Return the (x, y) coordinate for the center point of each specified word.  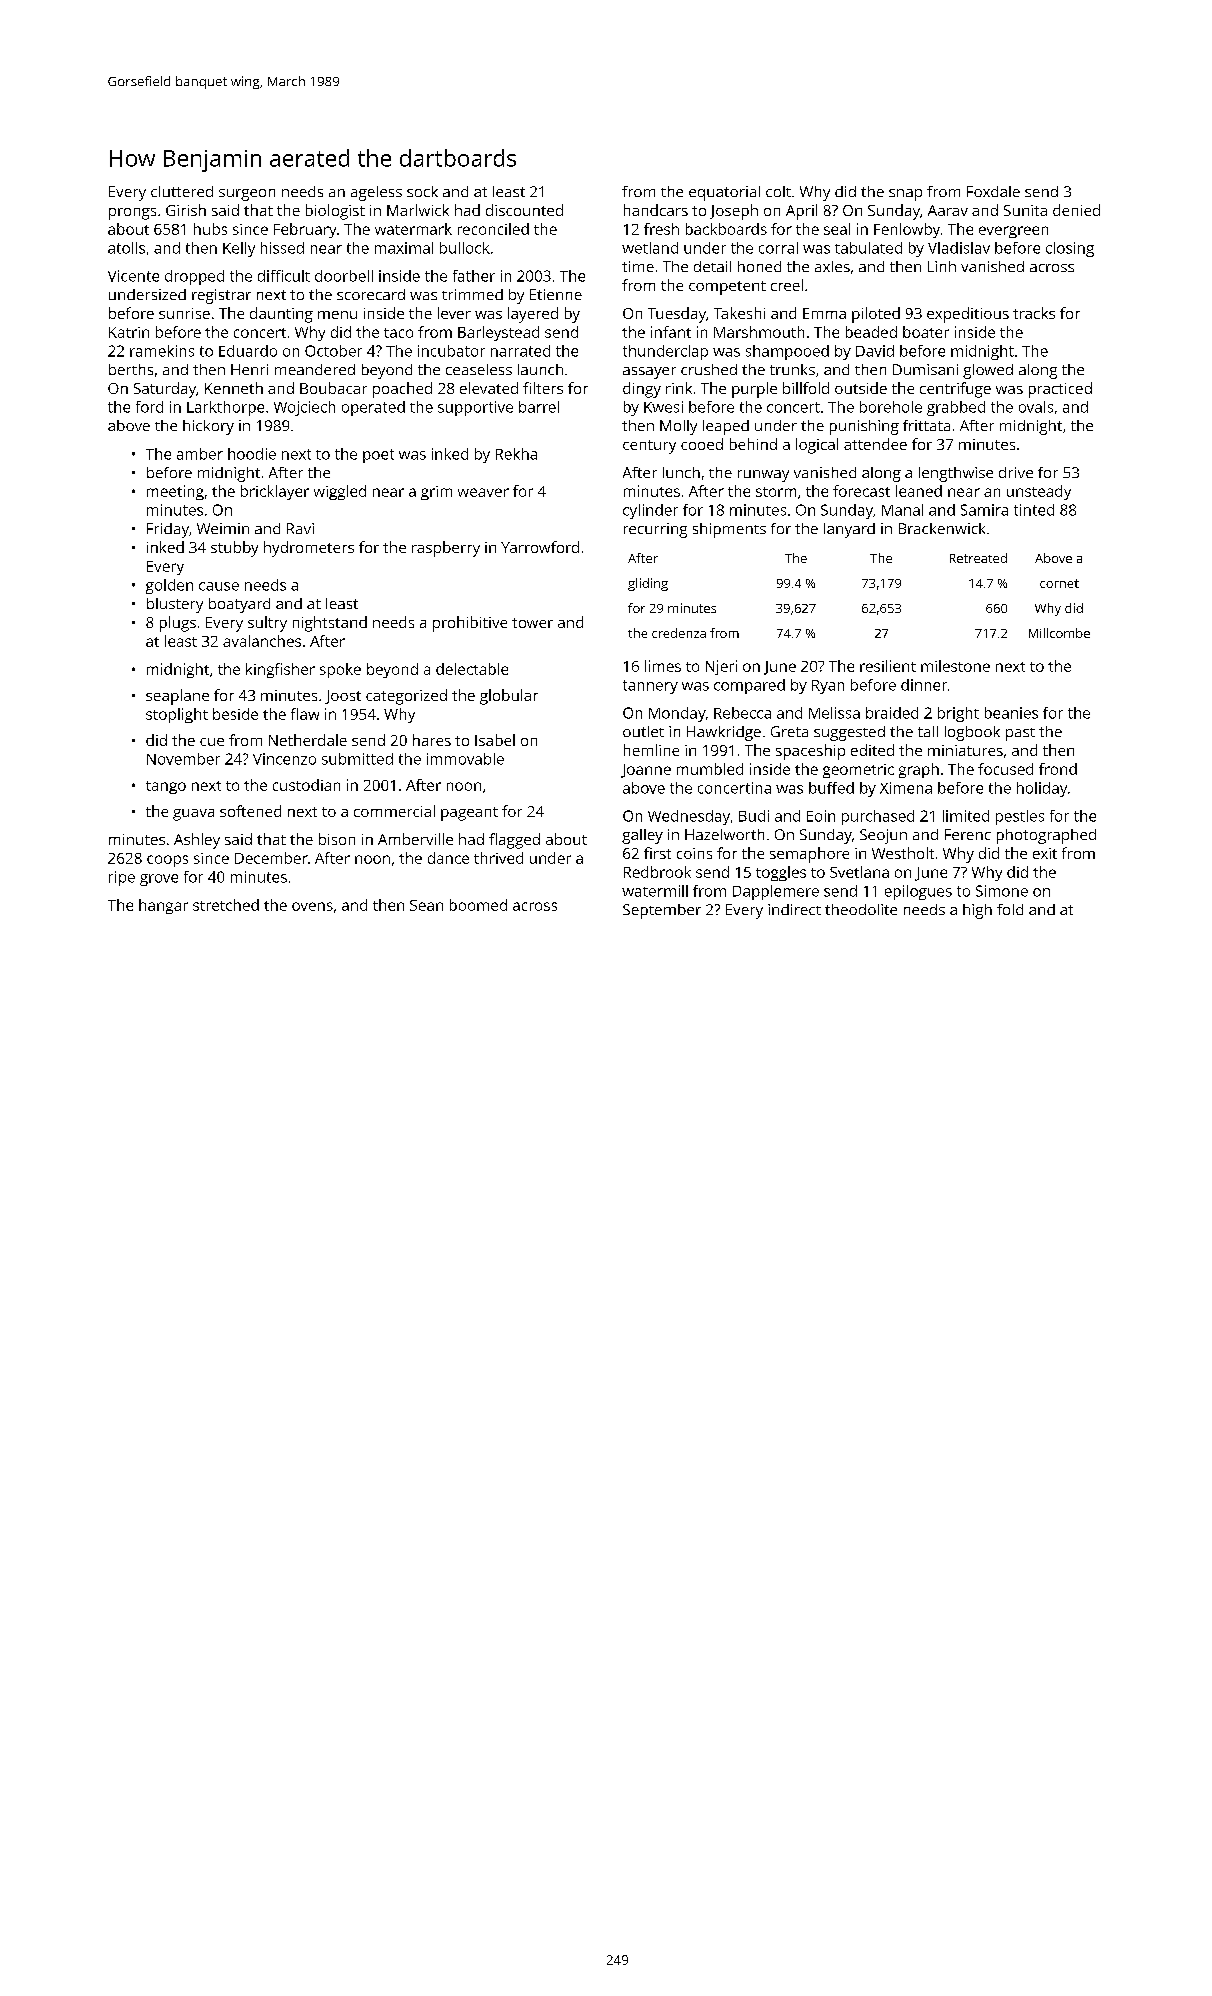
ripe (122, 878)
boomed (478, 905)
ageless (376, 193)
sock (422, 191)
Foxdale (993, 191)
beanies (1011, 713)
